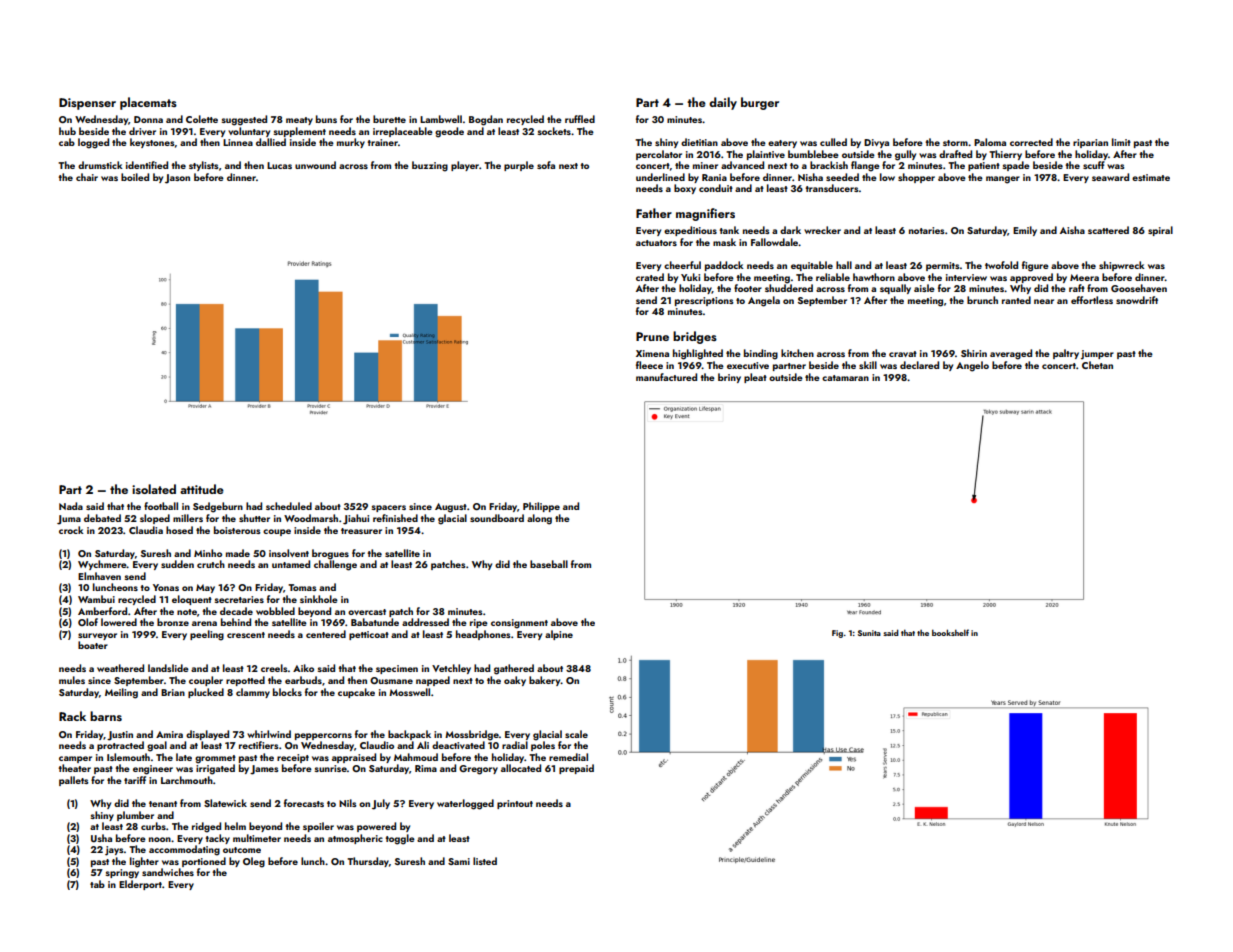 The image size is (1233, 952). What do you see at coordinates (724, 242) in the screenshot?
I see `mask` at bounding box center [724, 242].
